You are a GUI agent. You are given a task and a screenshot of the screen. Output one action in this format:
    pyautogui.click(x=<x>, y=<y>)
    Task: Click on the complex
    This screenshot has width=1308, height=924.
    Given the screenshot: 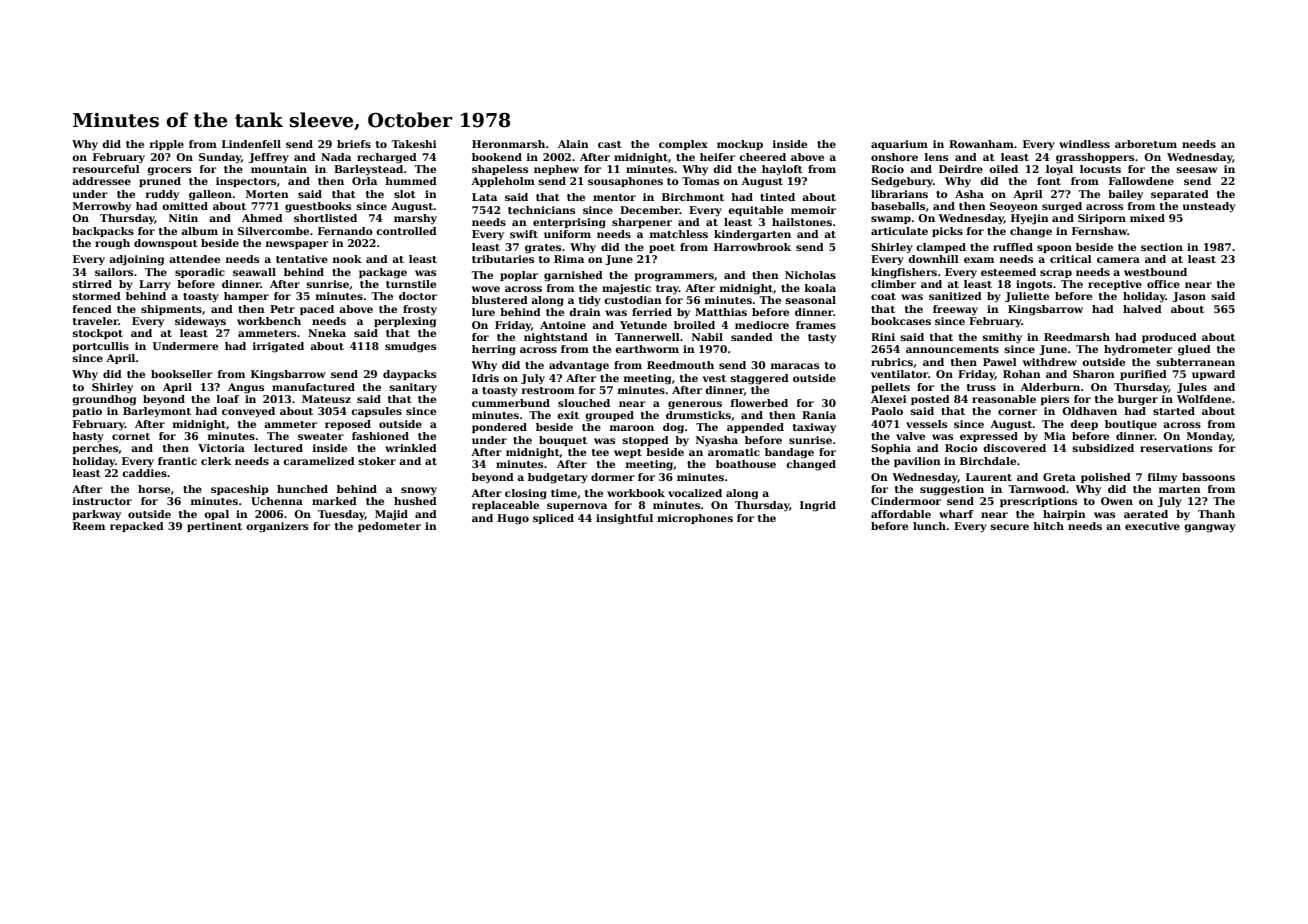 What is the action you would take?
    pyautogui.click(x=683, y=145)
